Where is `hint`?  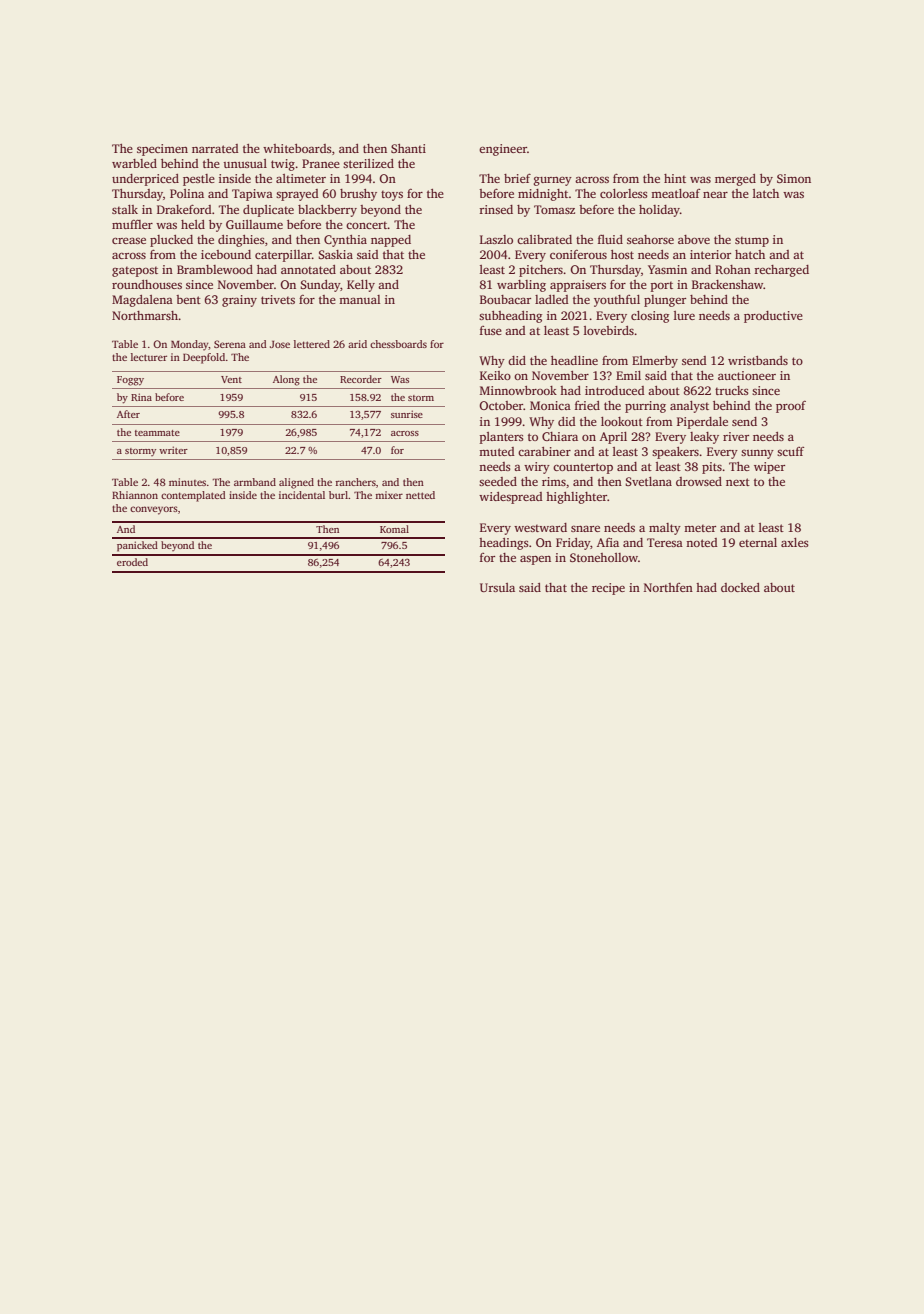 hint is located at coordinates (675, 178).
